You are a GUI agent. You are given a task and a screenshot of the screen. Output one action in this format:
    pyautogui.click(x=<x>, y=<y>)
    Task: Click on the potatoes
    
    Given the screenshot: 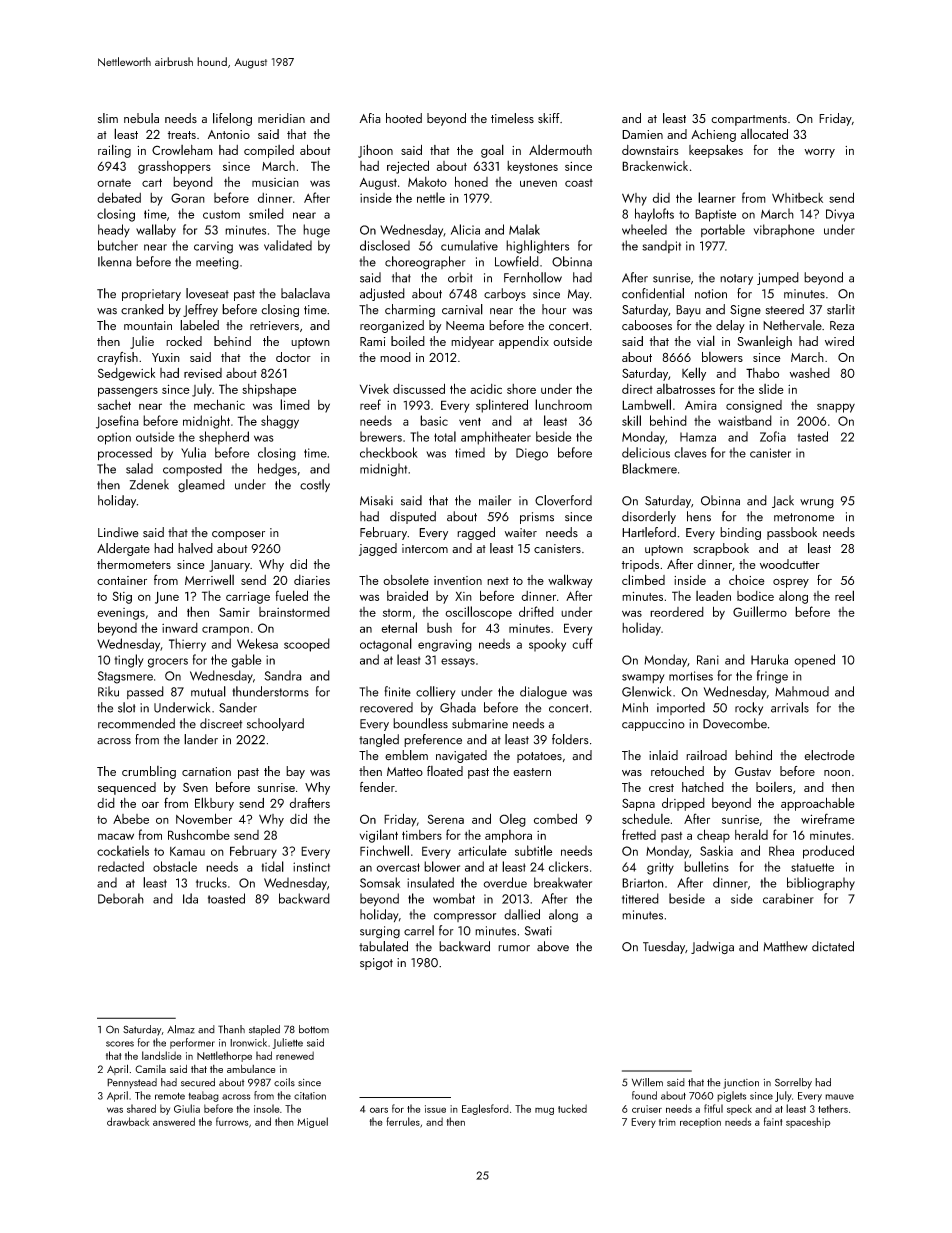 What is the action you would take?
    pyautogui.click(x=539, y=757)
